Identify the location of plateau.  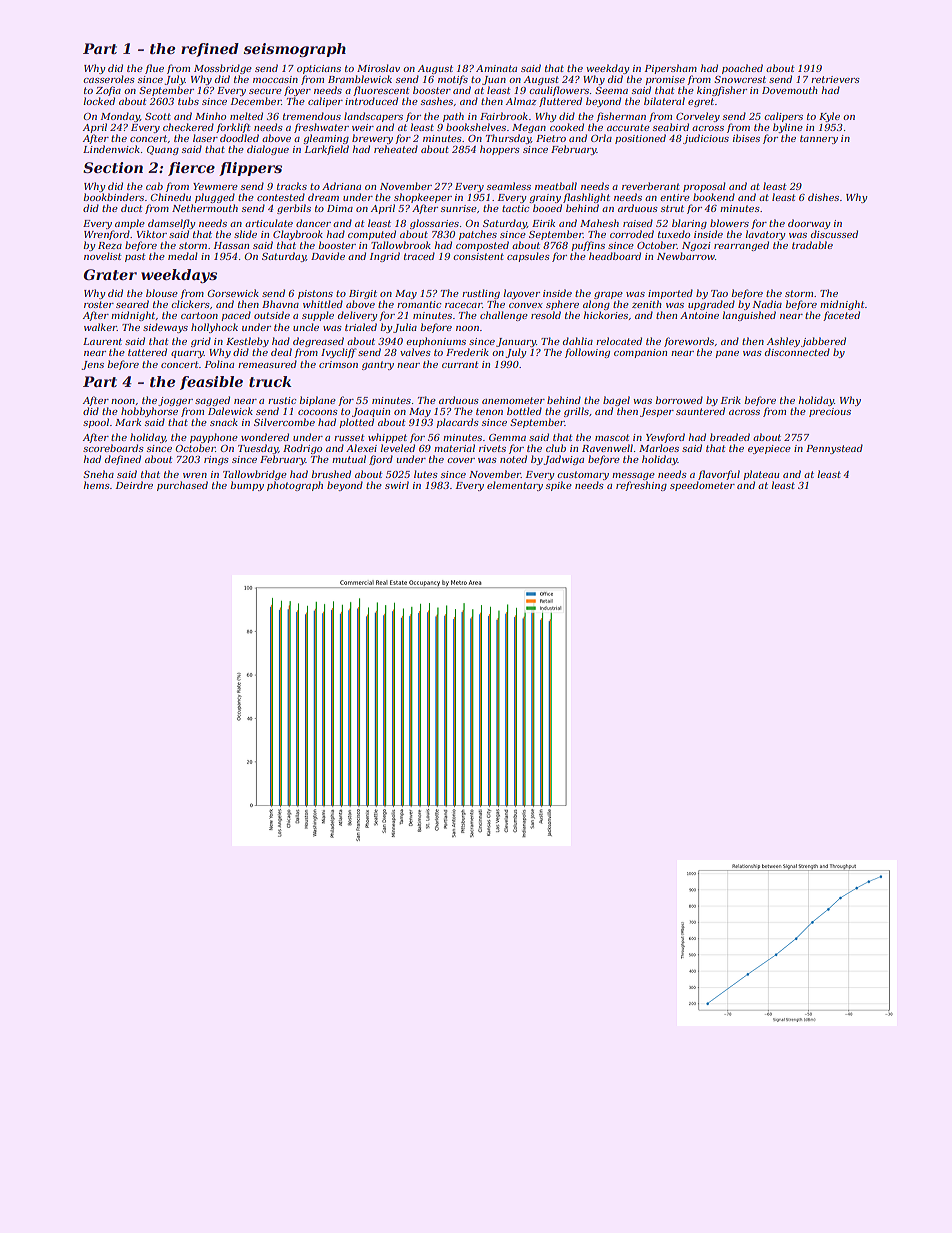
(761, 475).
